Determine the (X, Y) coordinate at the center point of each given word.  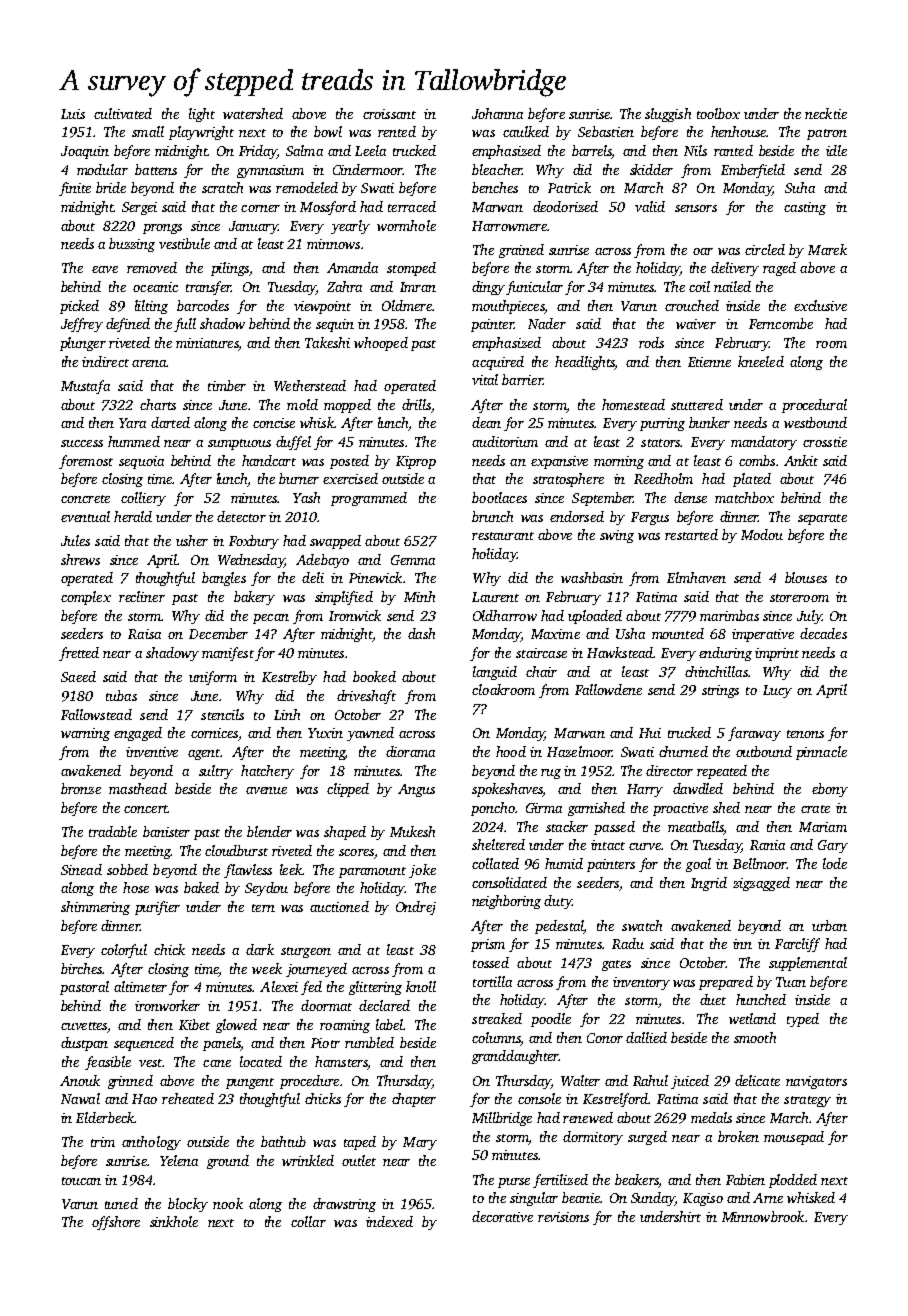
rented (397, 131)
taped (360, 1143)
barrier (522, 379)
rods (651, 342)
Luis (73, 114)
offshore (116, 1223)
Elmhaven (696, 577)
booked (374, 676)
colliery (143, 499)
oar (703, 251)
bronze (81, 788)
